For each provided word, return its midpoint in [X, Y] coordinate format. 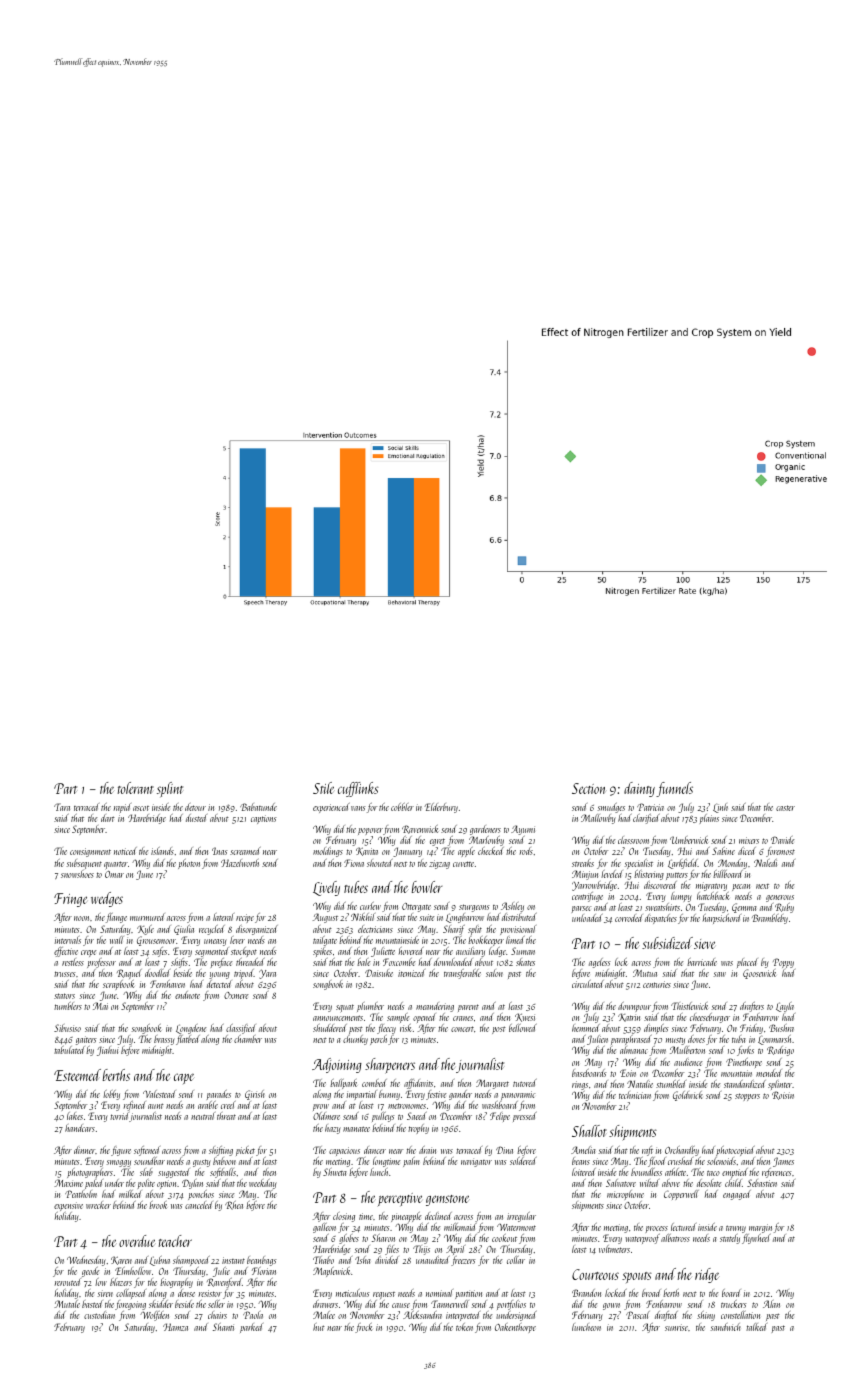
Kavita [367, 852]
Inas [220, 851]
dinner [85, 1150]
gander [460, 1095]
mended [769, 1073]
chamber [248, 1039]
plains [709, 819]
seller [216, 1304]
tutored [524, 1083]
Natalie [640, 1084]
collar [516, 1260]
